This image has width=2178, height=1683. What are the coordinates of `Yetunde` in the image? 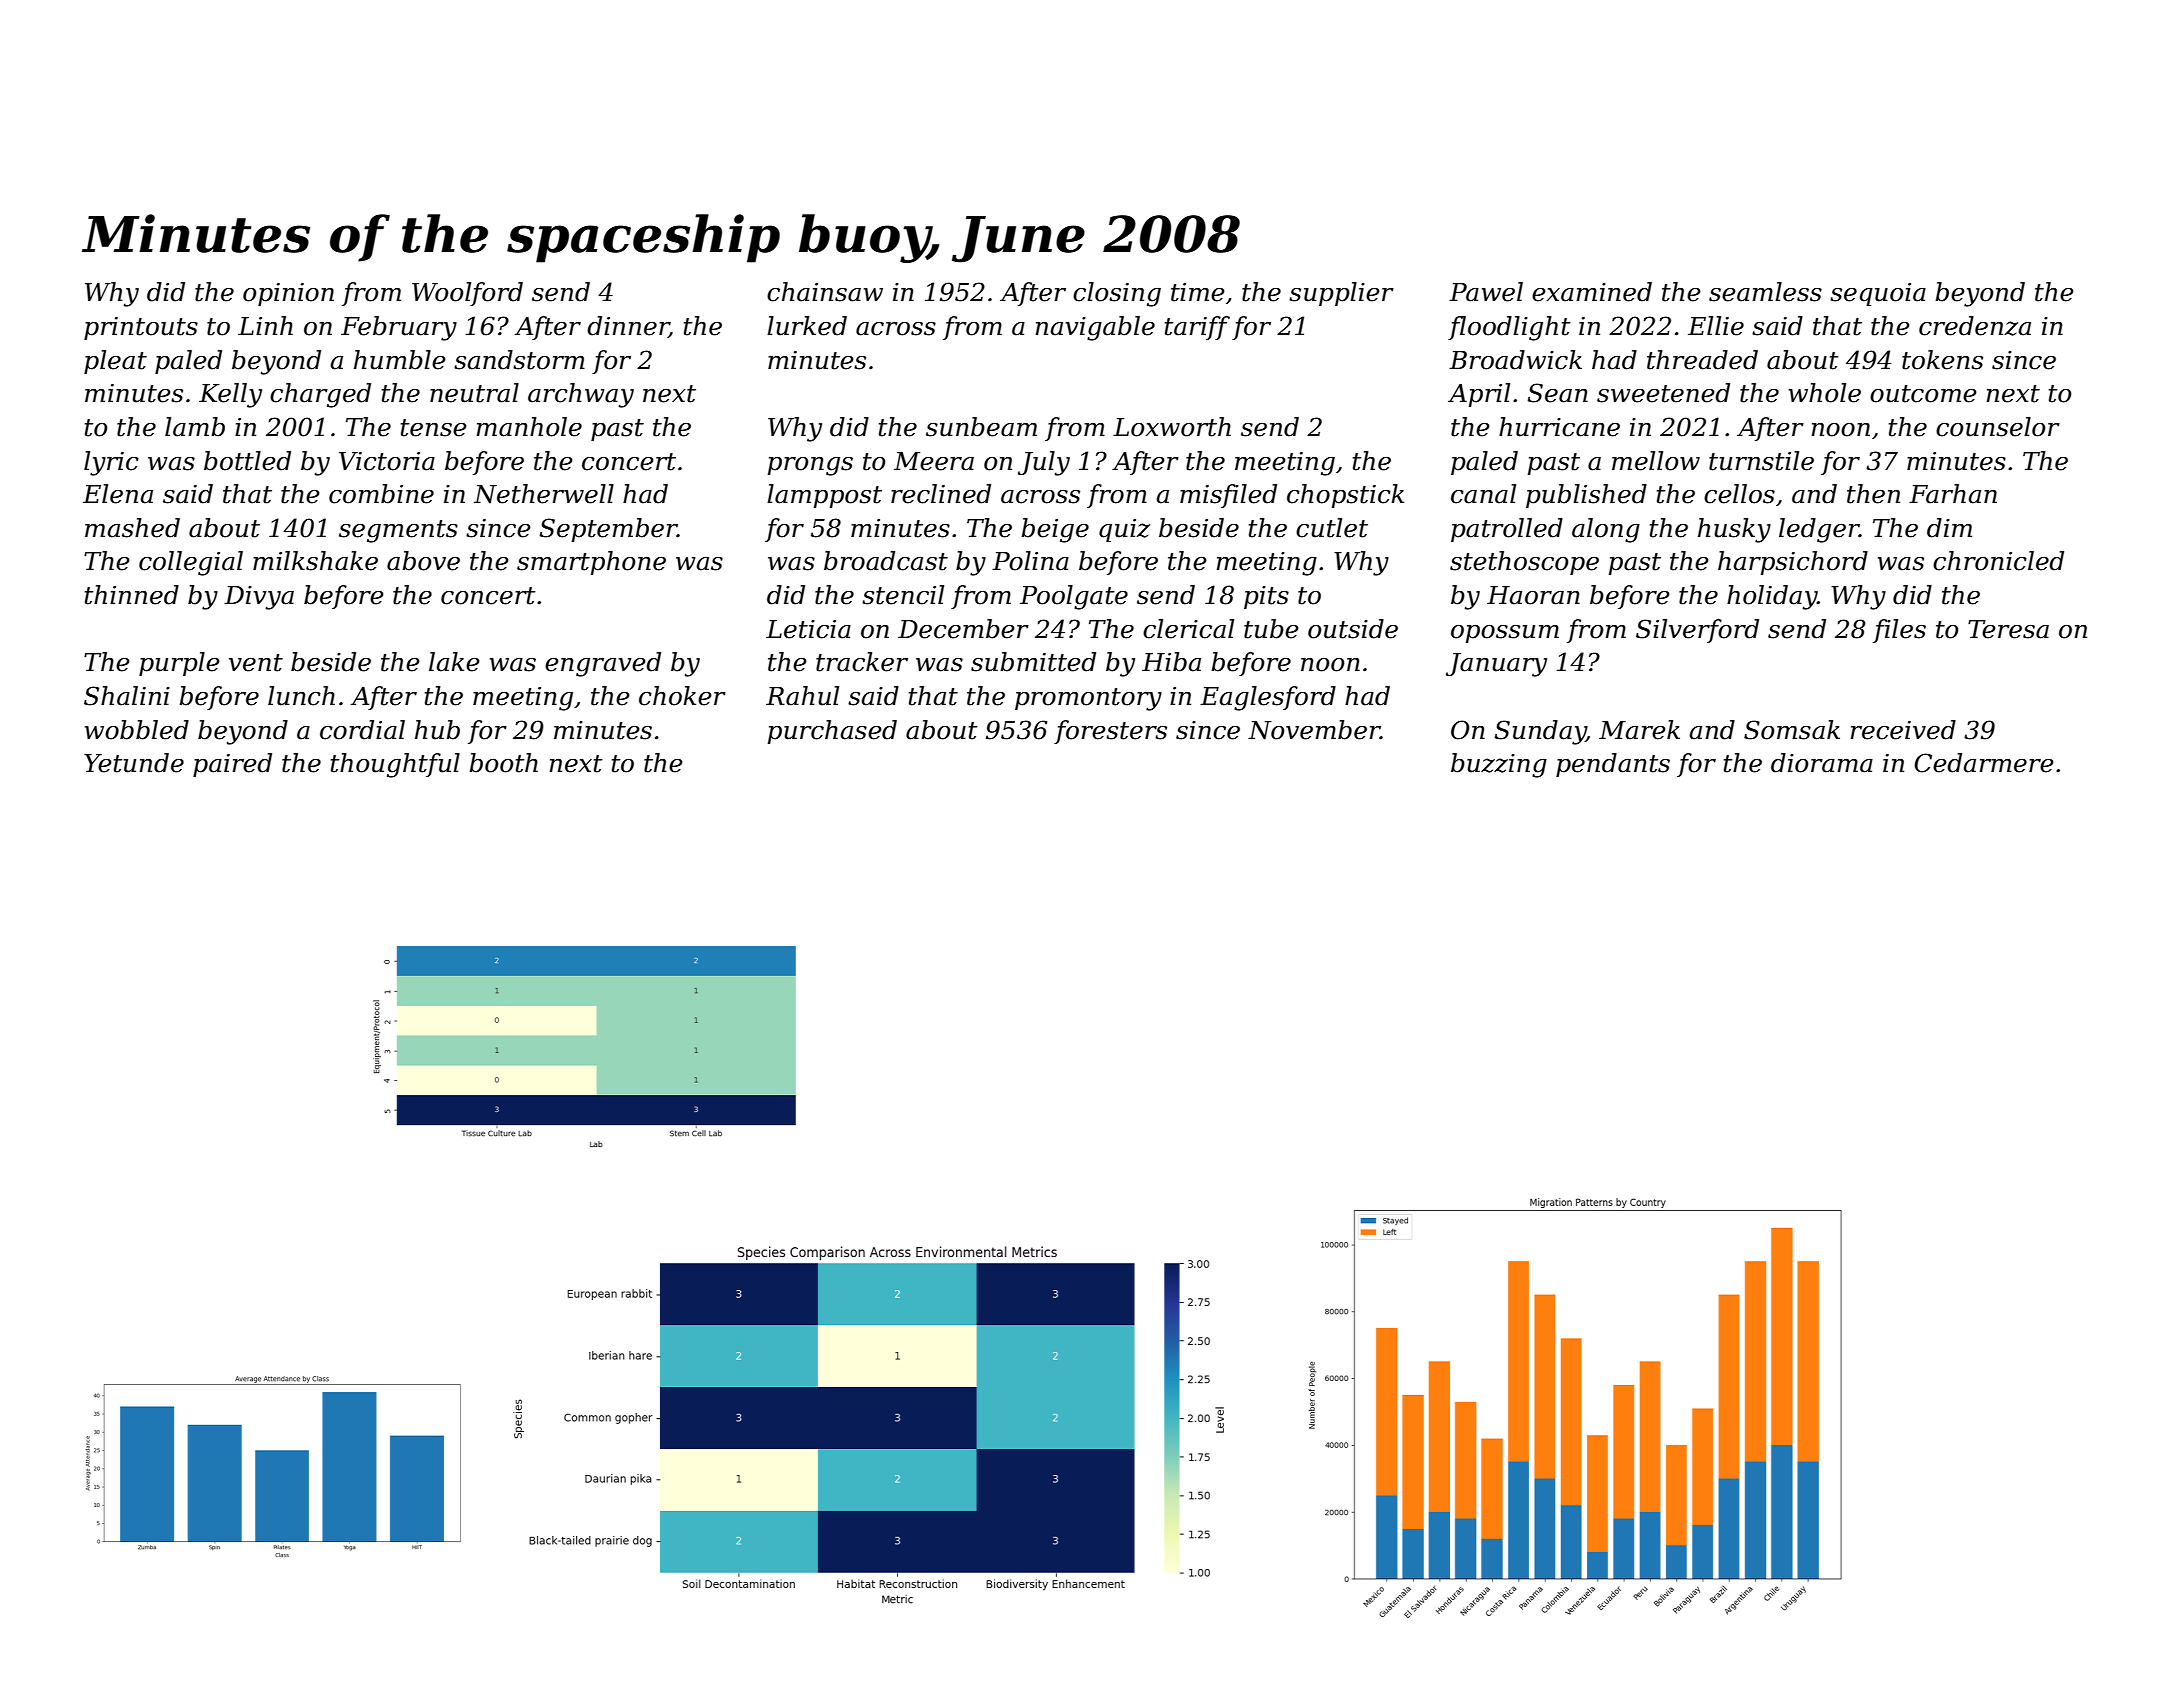 It's located at (134, 763).
